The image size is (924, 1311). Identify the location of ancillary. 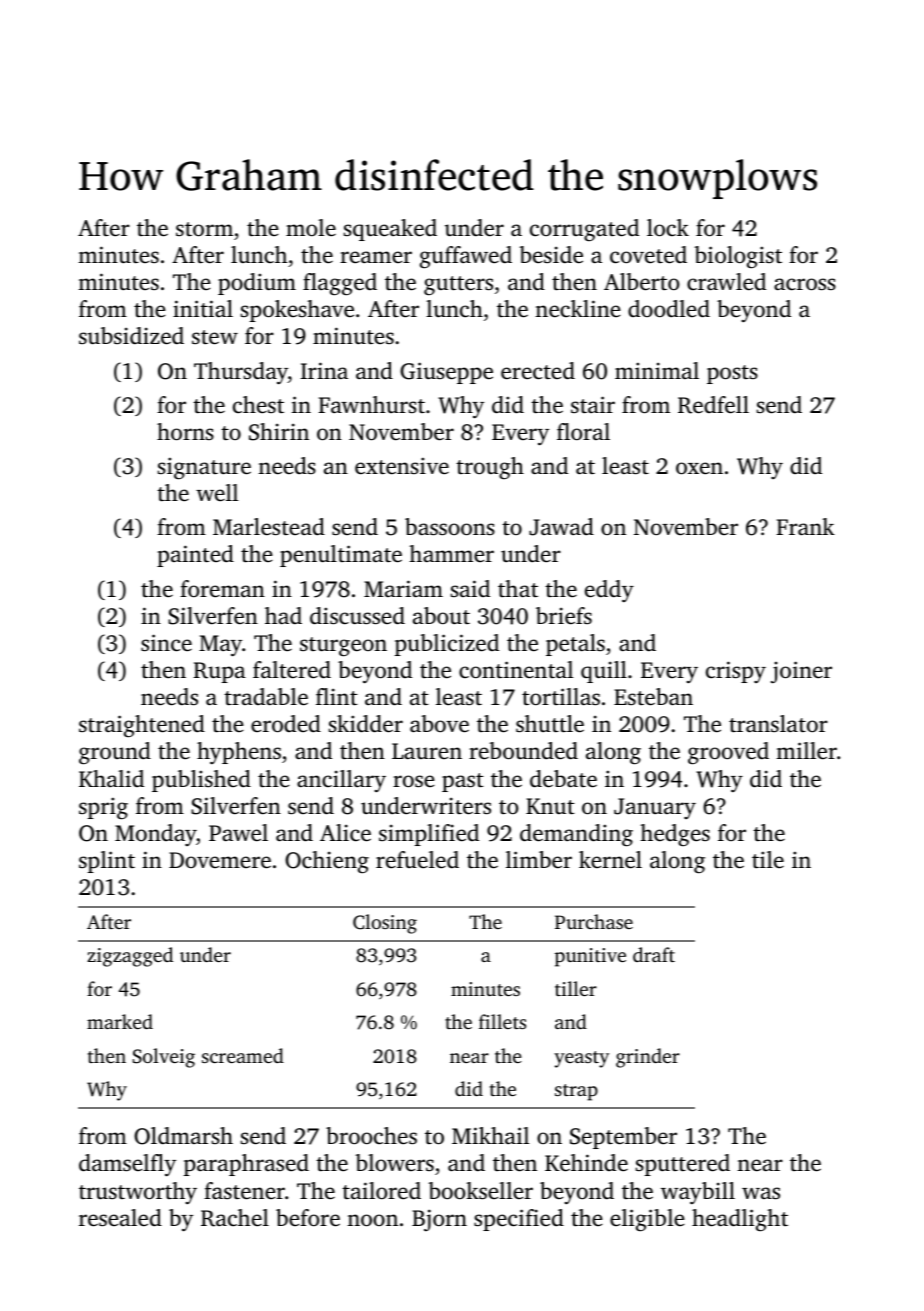
(341, 781).
